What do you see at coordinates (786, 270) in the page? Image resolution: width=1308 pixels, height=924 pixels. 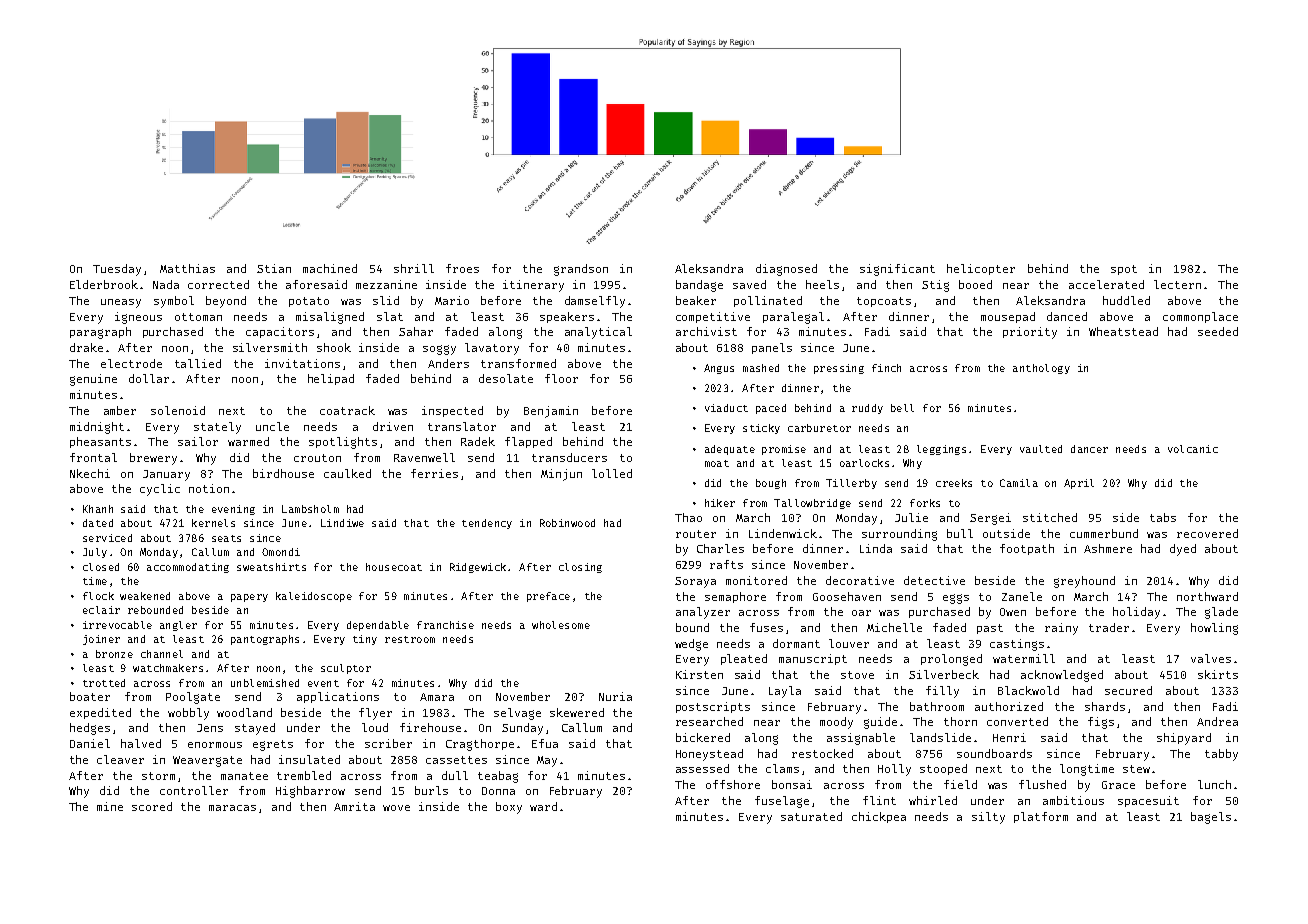 I see `diagnosed` at bounding box center [786, 270].
